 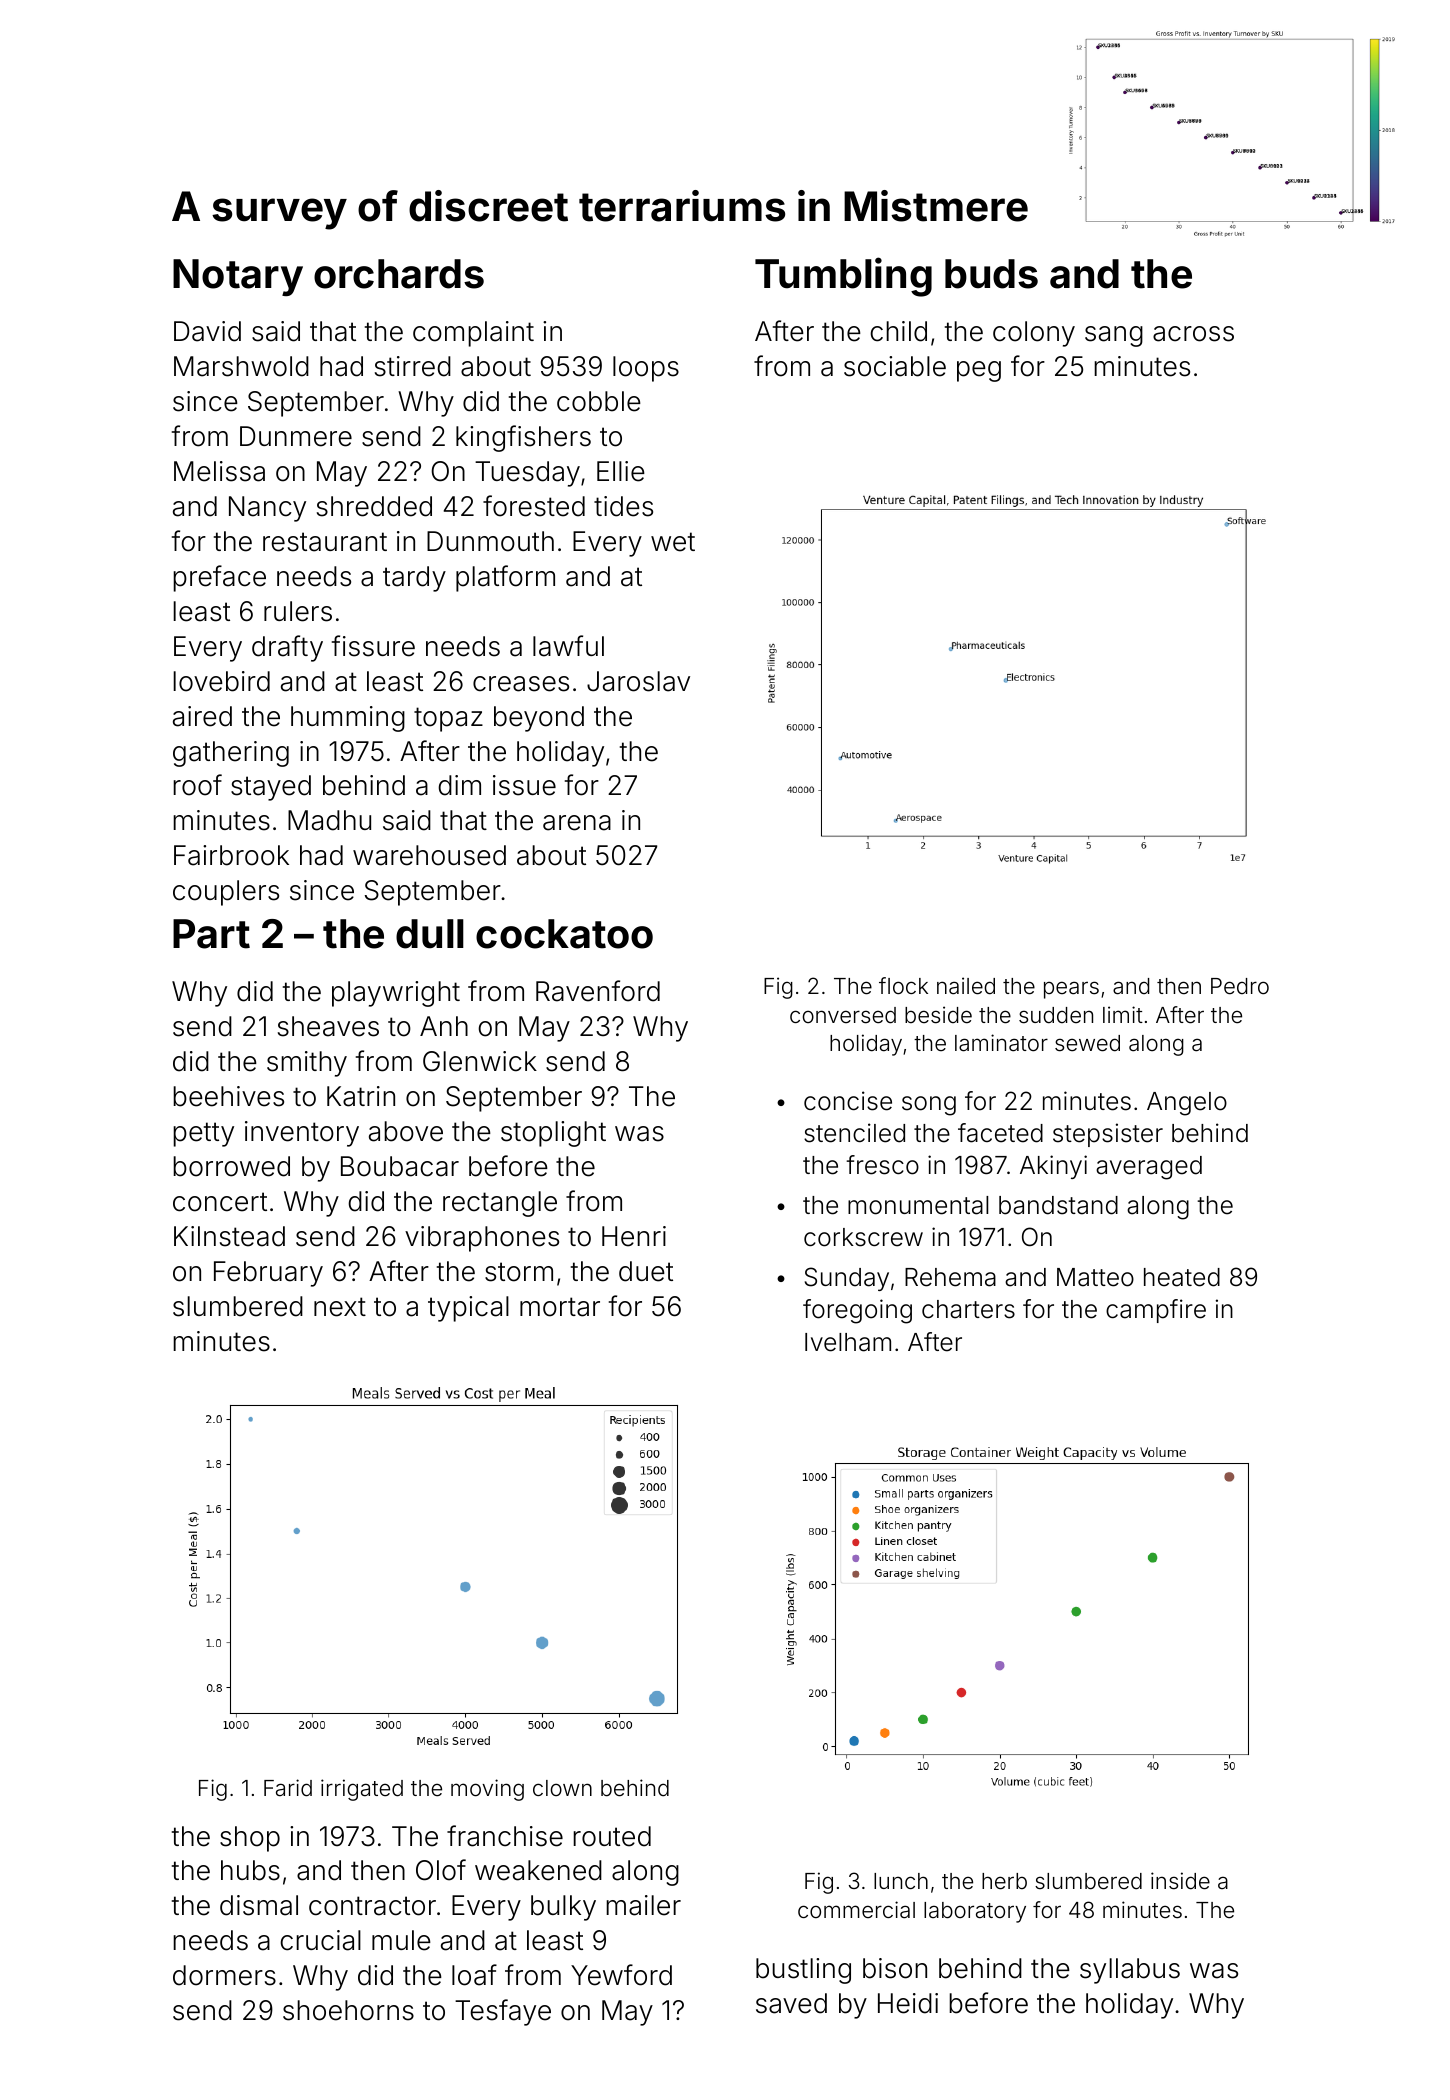 I want to click on Ivelham, so click(x=848, y=1342).
